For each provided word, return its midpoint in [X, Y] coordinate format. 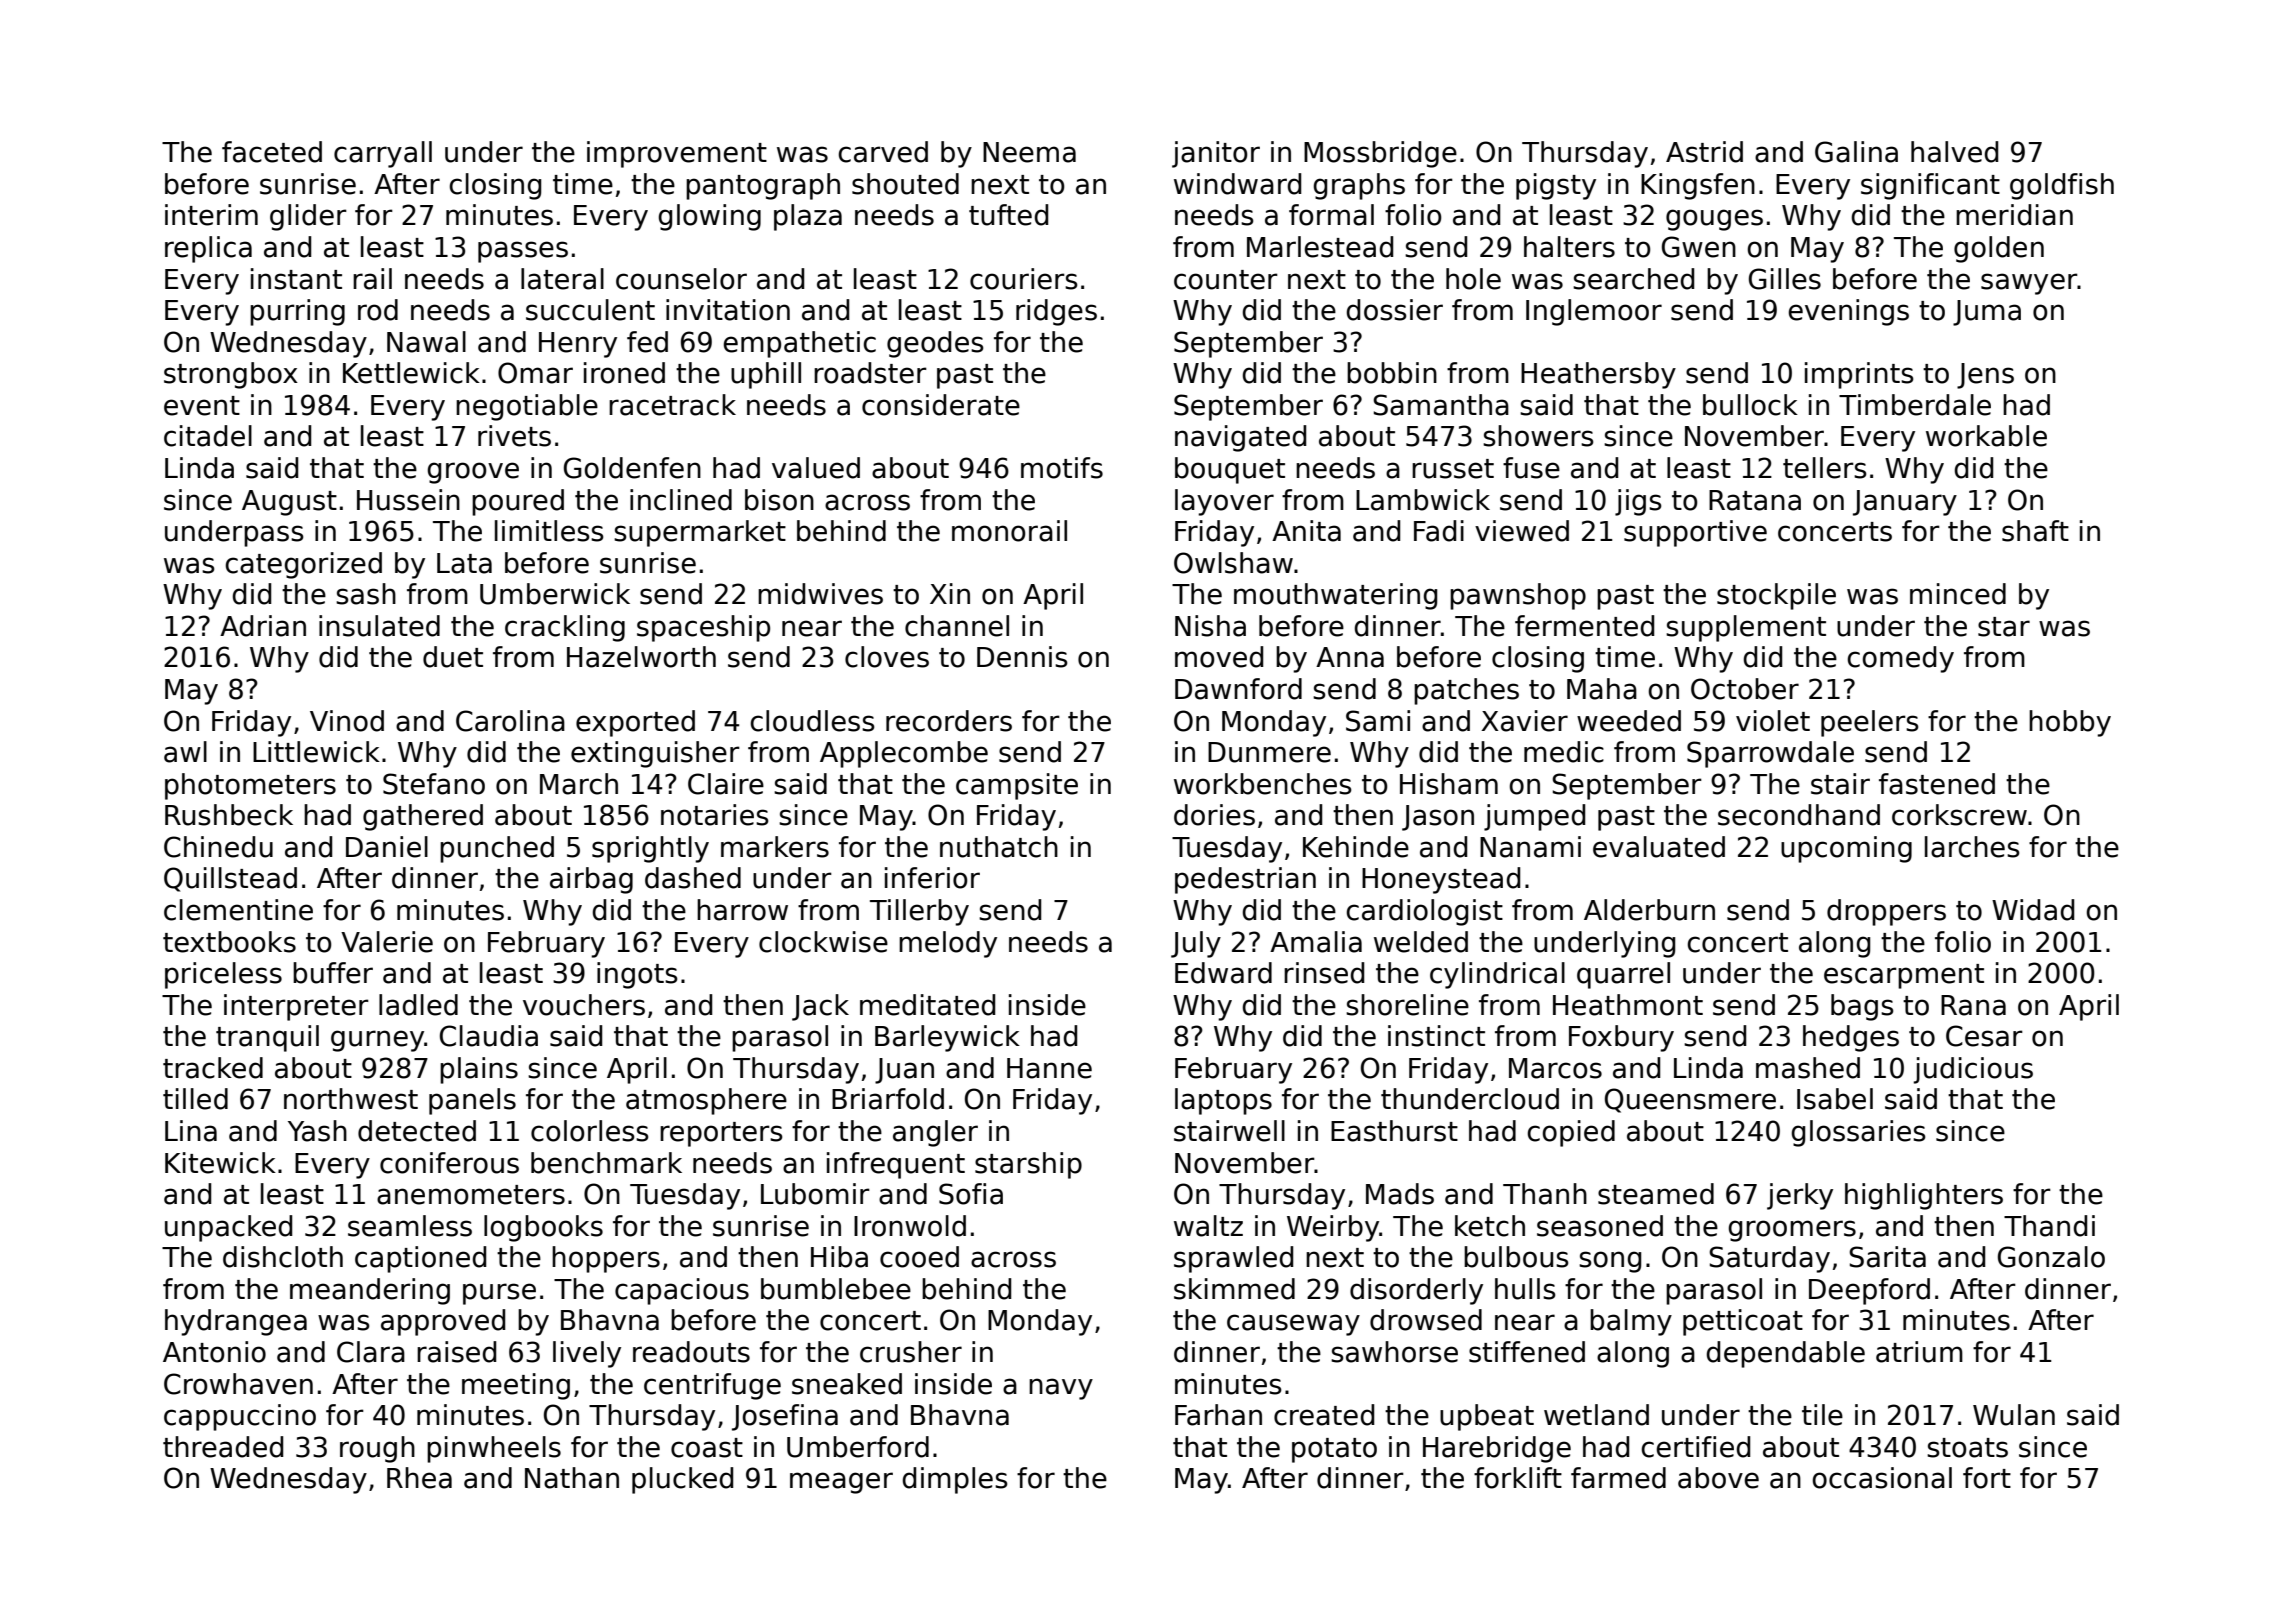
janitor [1216, 154]
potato [1334, 1450]
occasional [1882, 1478]
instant [296, 279]
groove [473, 473]
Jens [1985, 376]
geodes [935, 344]
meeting [516, 1386]
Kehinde [1356, 847]
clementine [238, 910]
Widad [2033, 910]
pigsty [1556, 186]
